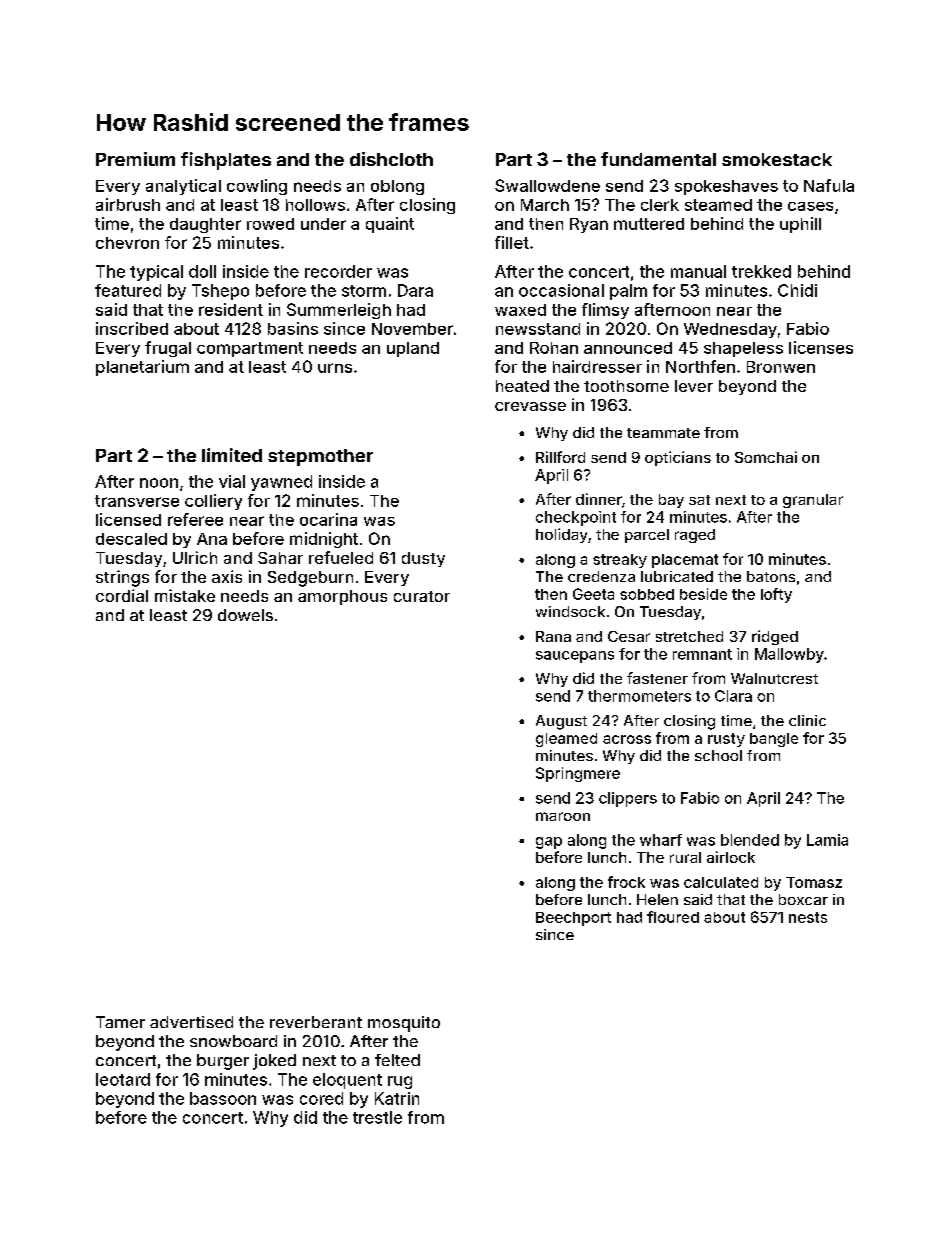  Describe the element at coordinates (397, 1098) in the screenshot. I see `Katrin` at that location.
